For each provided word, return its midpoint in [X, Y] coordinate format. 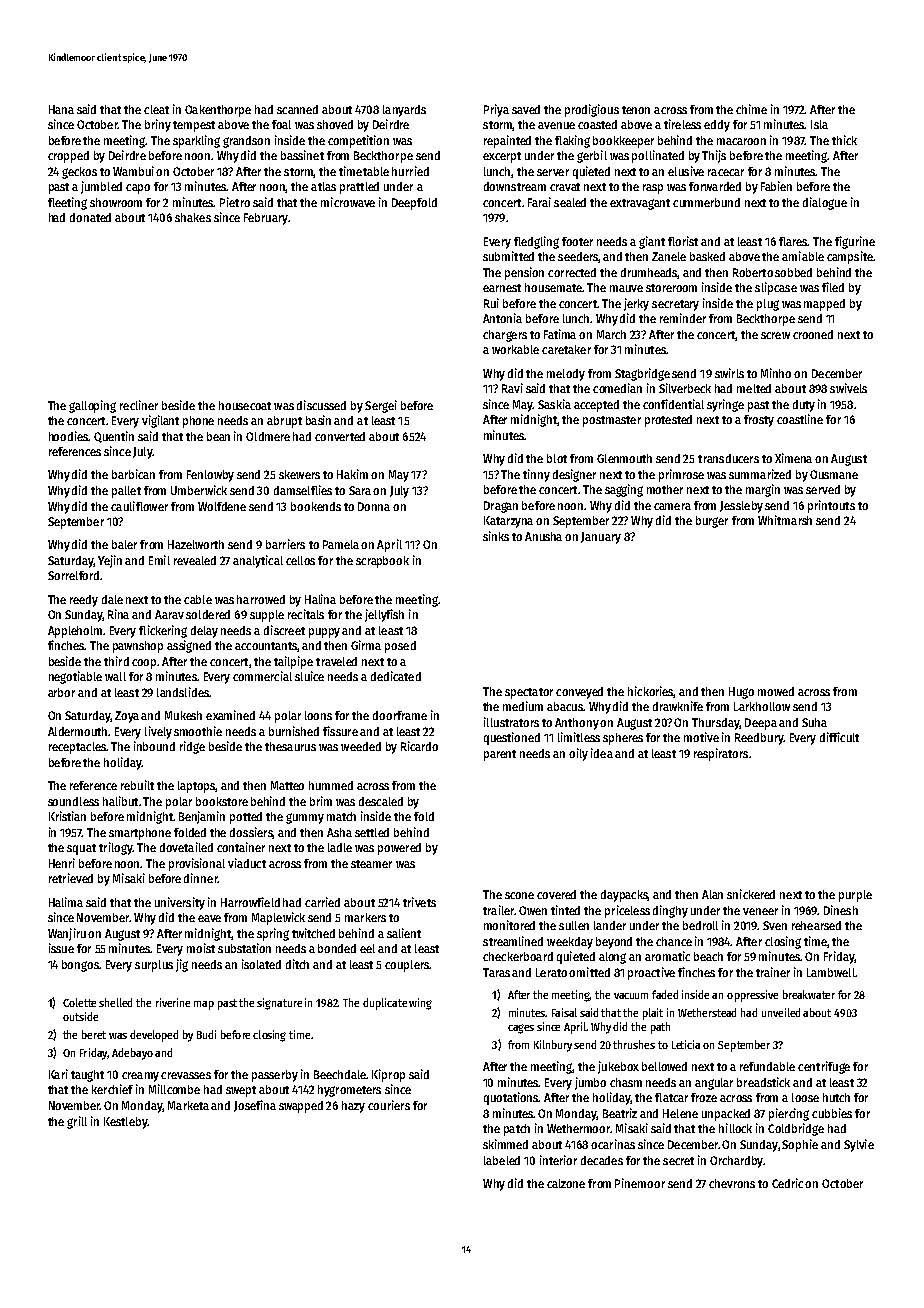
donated [90, 217]
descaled [381, 801]
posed [400, 647]
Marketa [188, 1105]
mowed [776, 691]
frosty [759, 421]
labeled [502, 1160]
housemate [553, 287]
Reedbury [759, 739]
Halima [66, 902]
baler [124, 544]
